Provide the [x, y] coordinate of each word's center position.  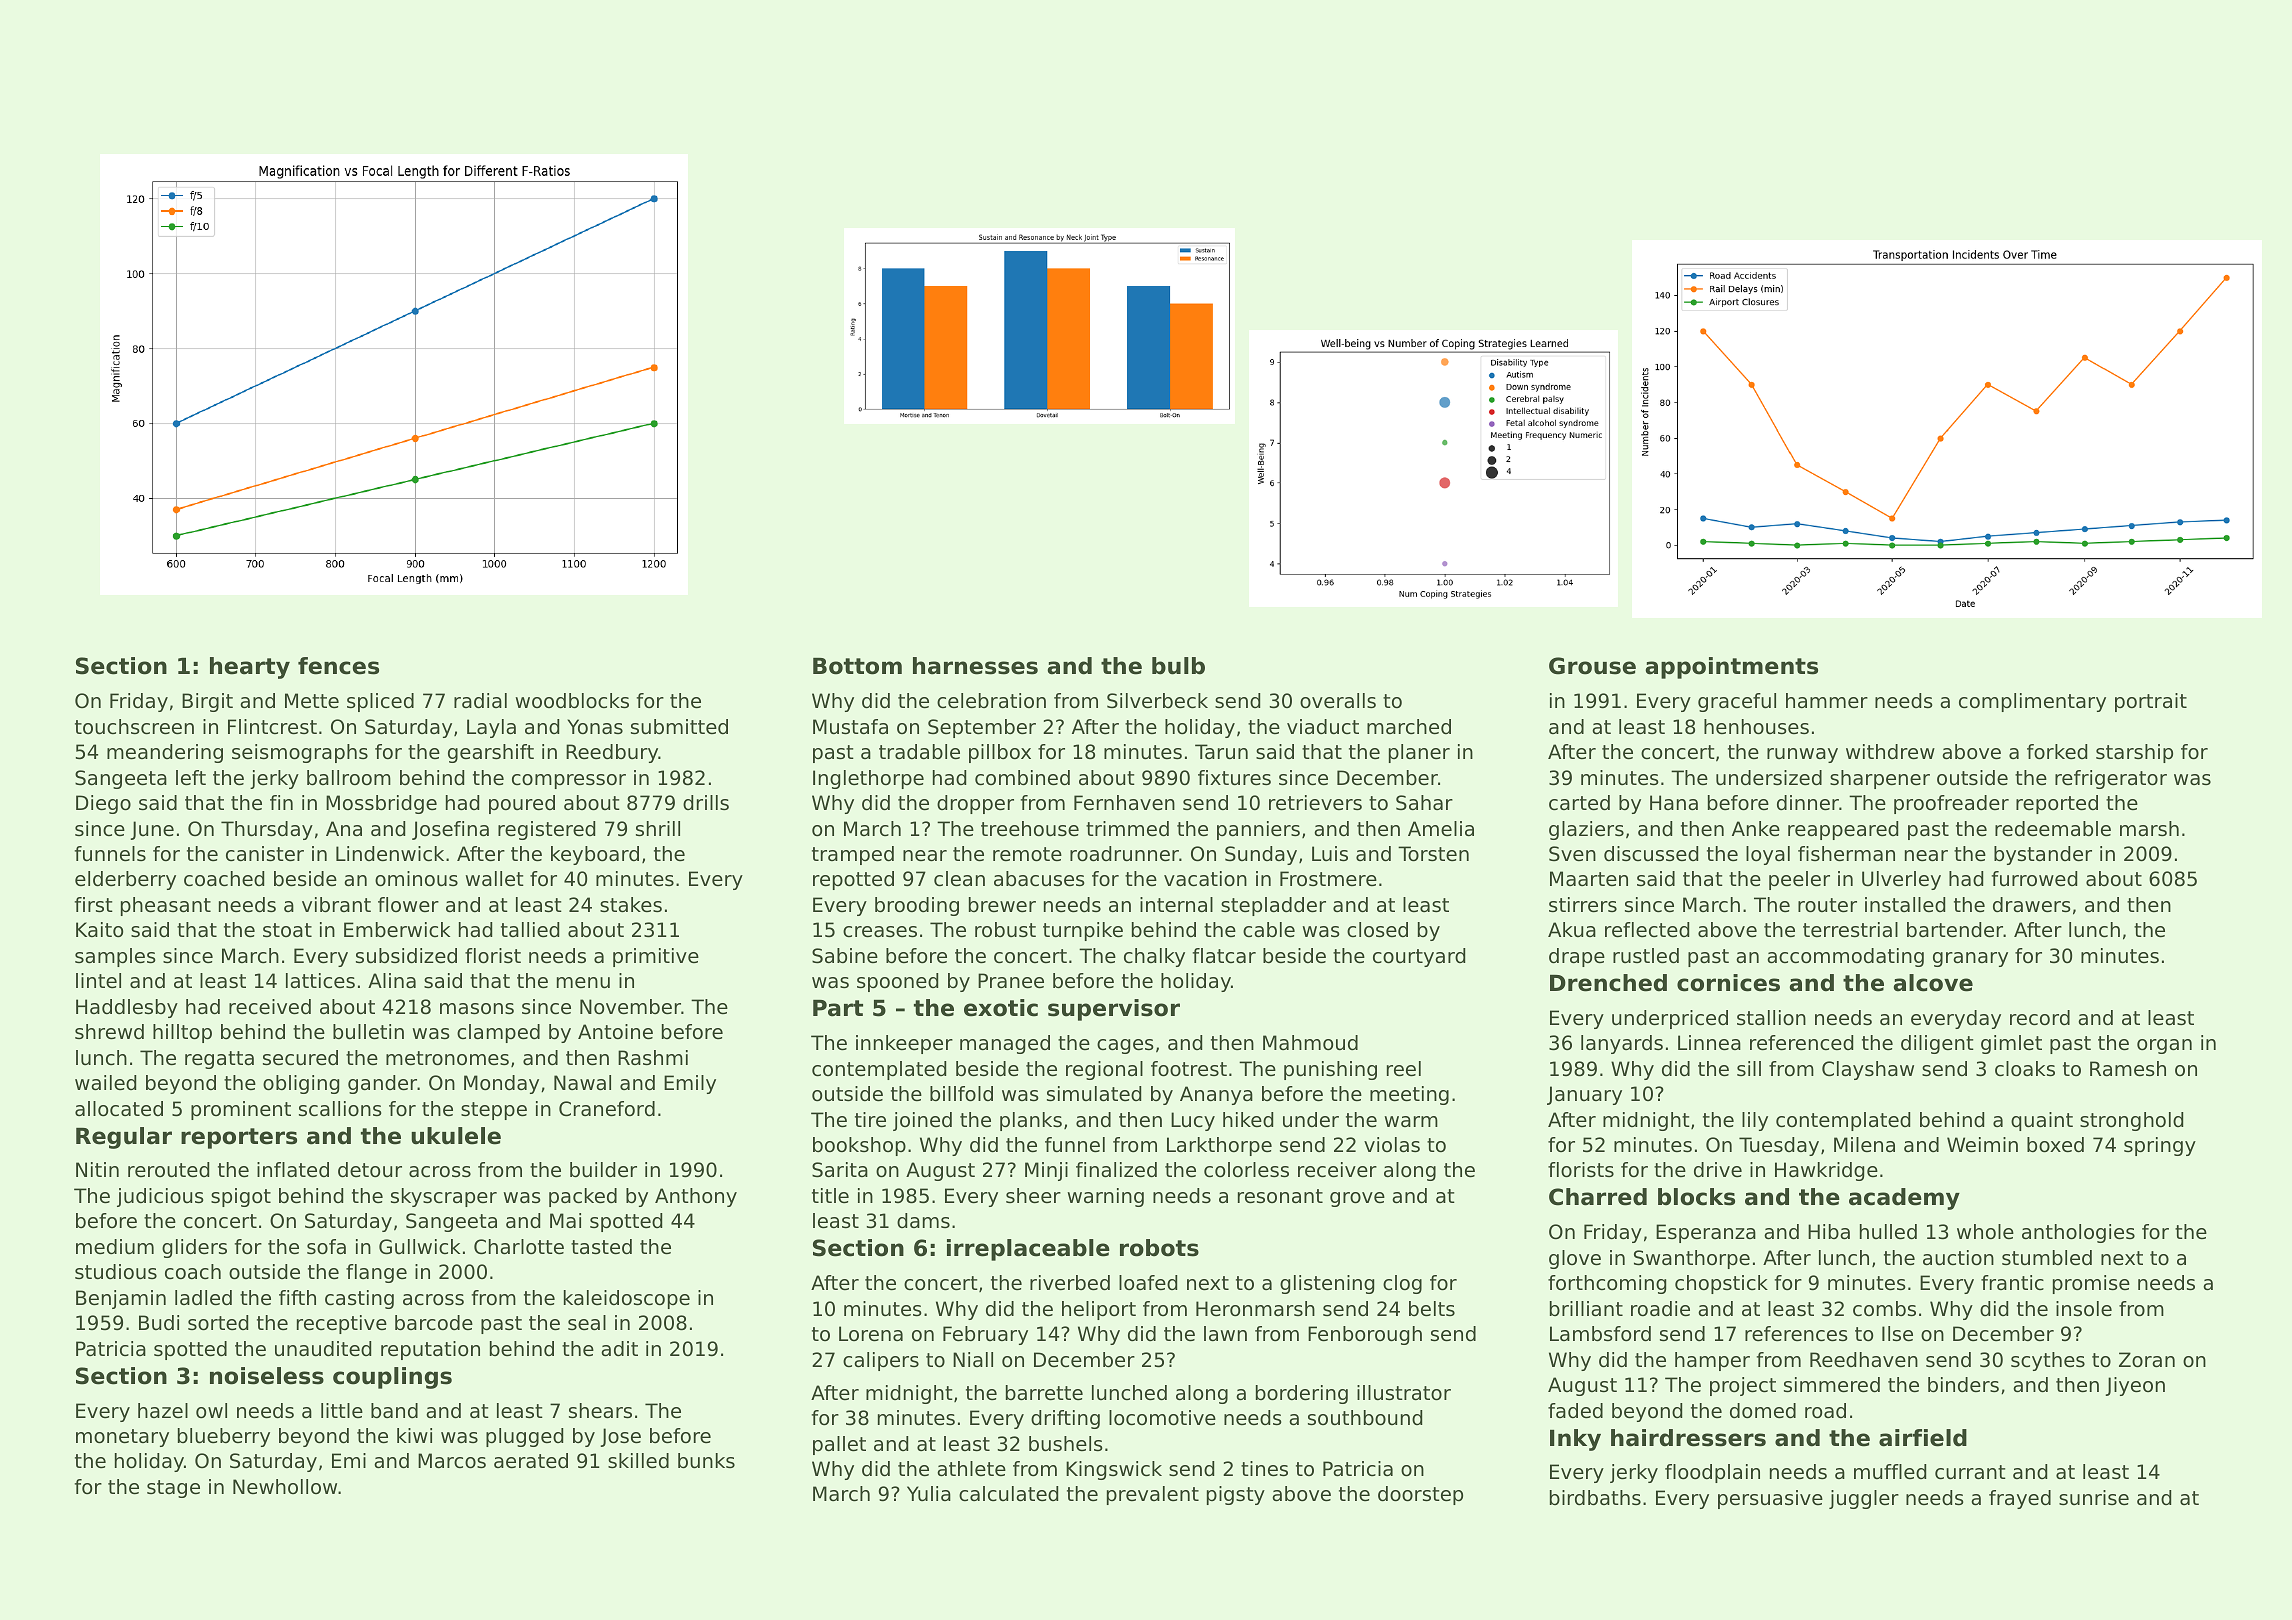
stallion [1771, 1018]
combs [1884, 1309]
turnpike [1083, 931]
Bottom [857, 666]
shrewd [109, 1032]
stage [173, 1489]
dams [923, 1220]
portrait [2151, 702]
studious [116, 1272]
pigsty [1236, 1495]
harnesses [975, 666]
